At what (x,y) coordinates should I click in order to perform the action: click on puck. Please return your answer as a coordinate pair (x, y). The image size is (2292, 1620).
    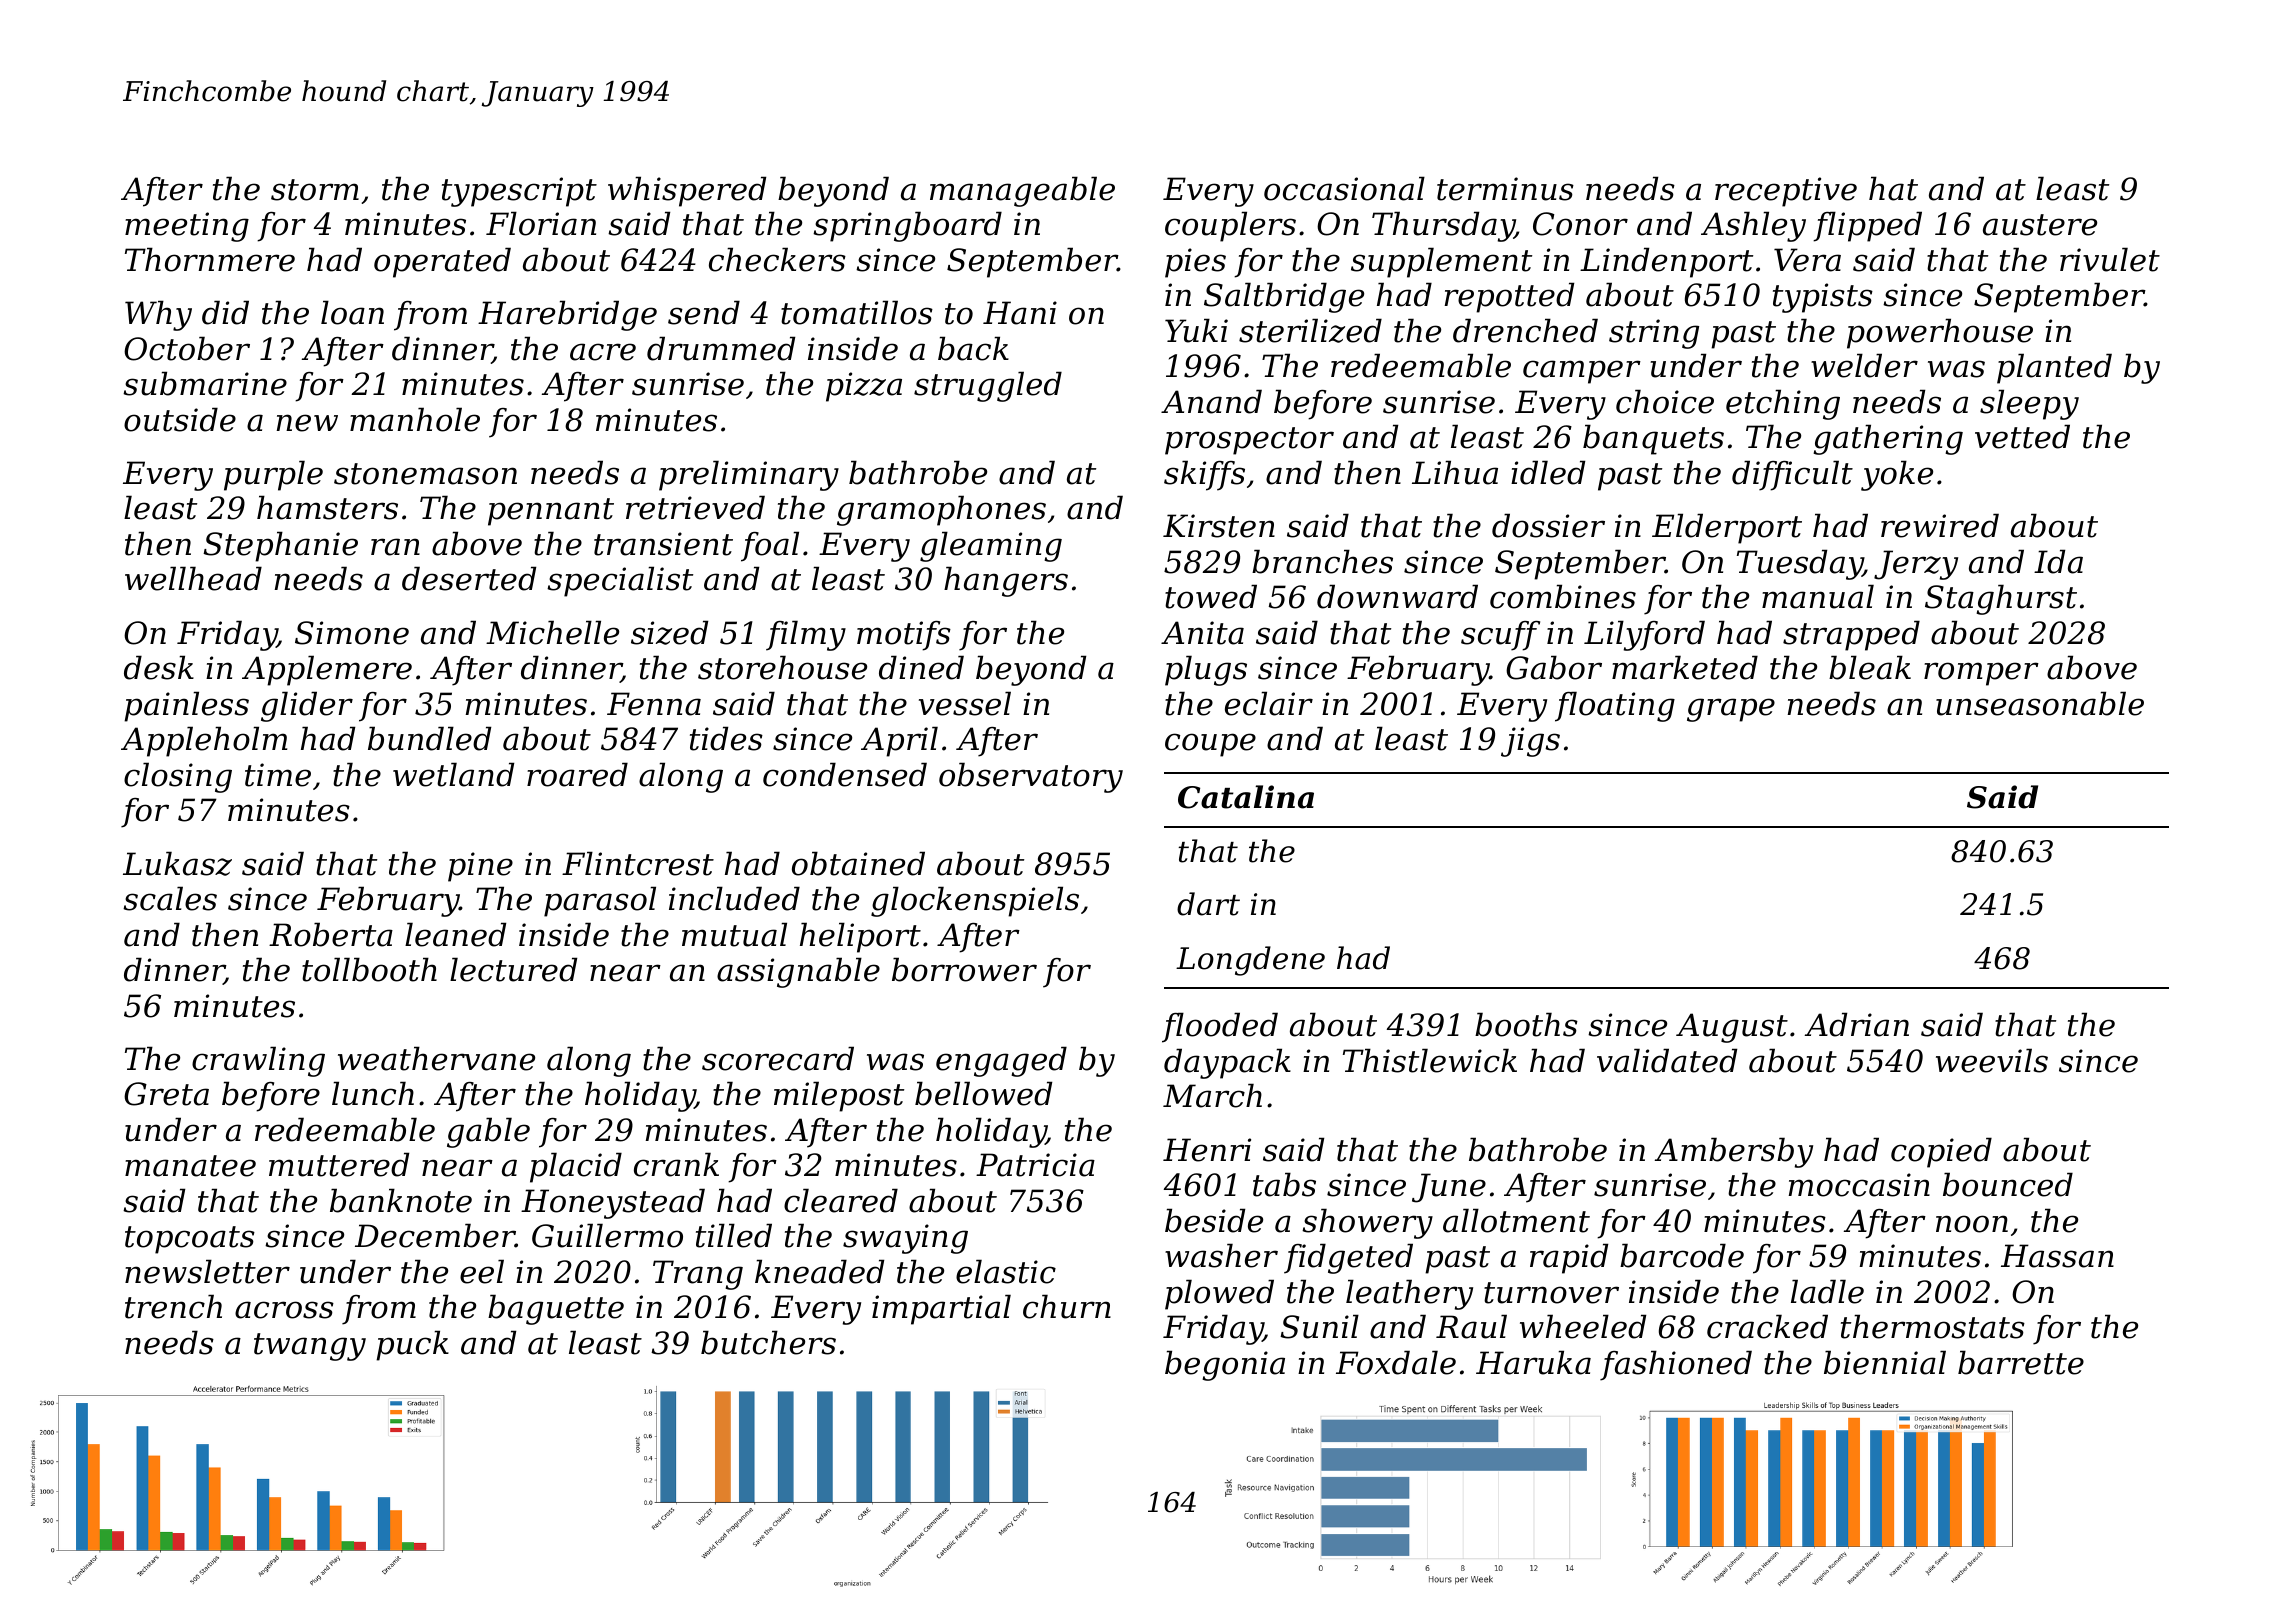
    Looking at the image, I should click on (412, 1345).
